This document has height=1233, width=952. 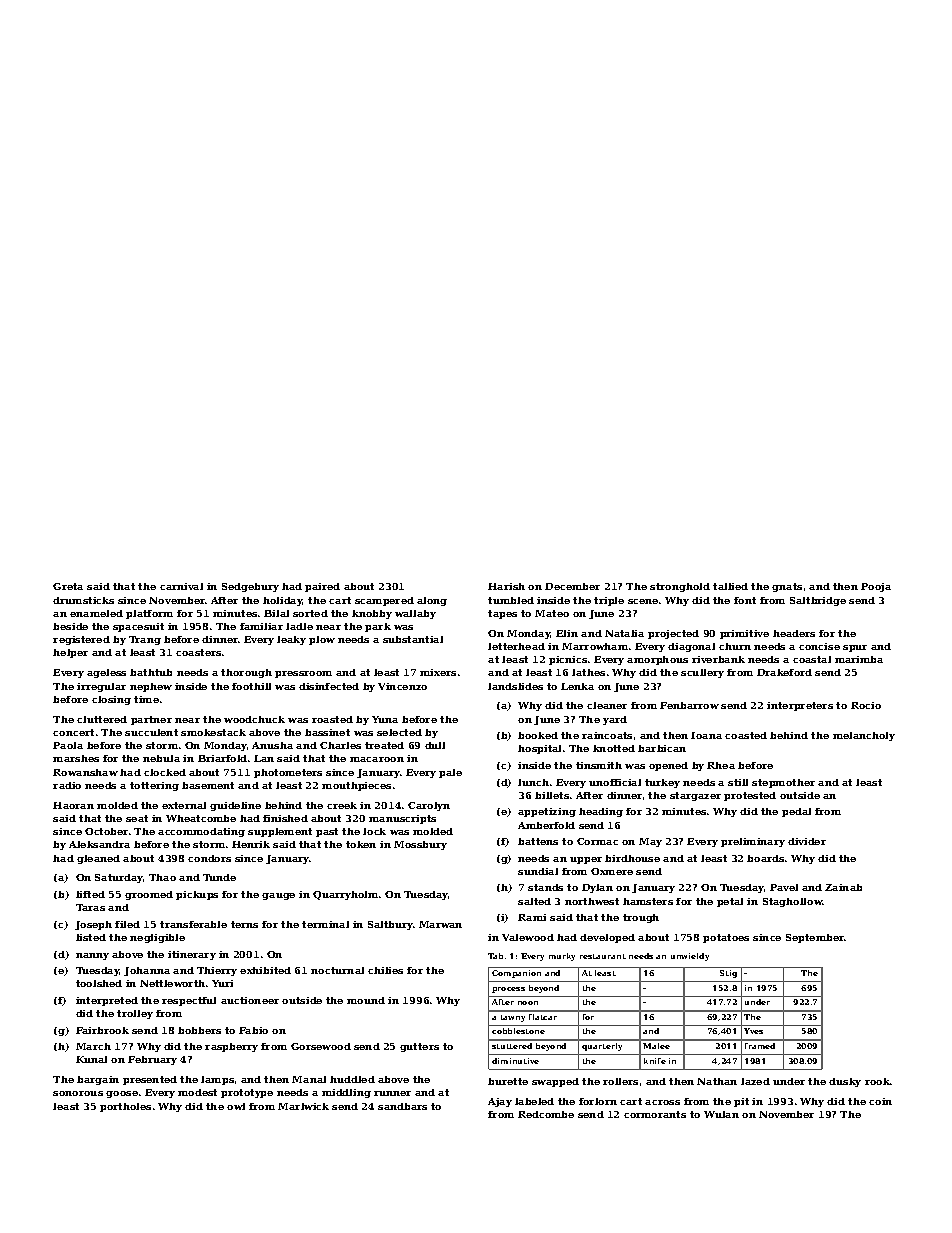 I want to click on drumsticks, so click(x=83, y=600).
